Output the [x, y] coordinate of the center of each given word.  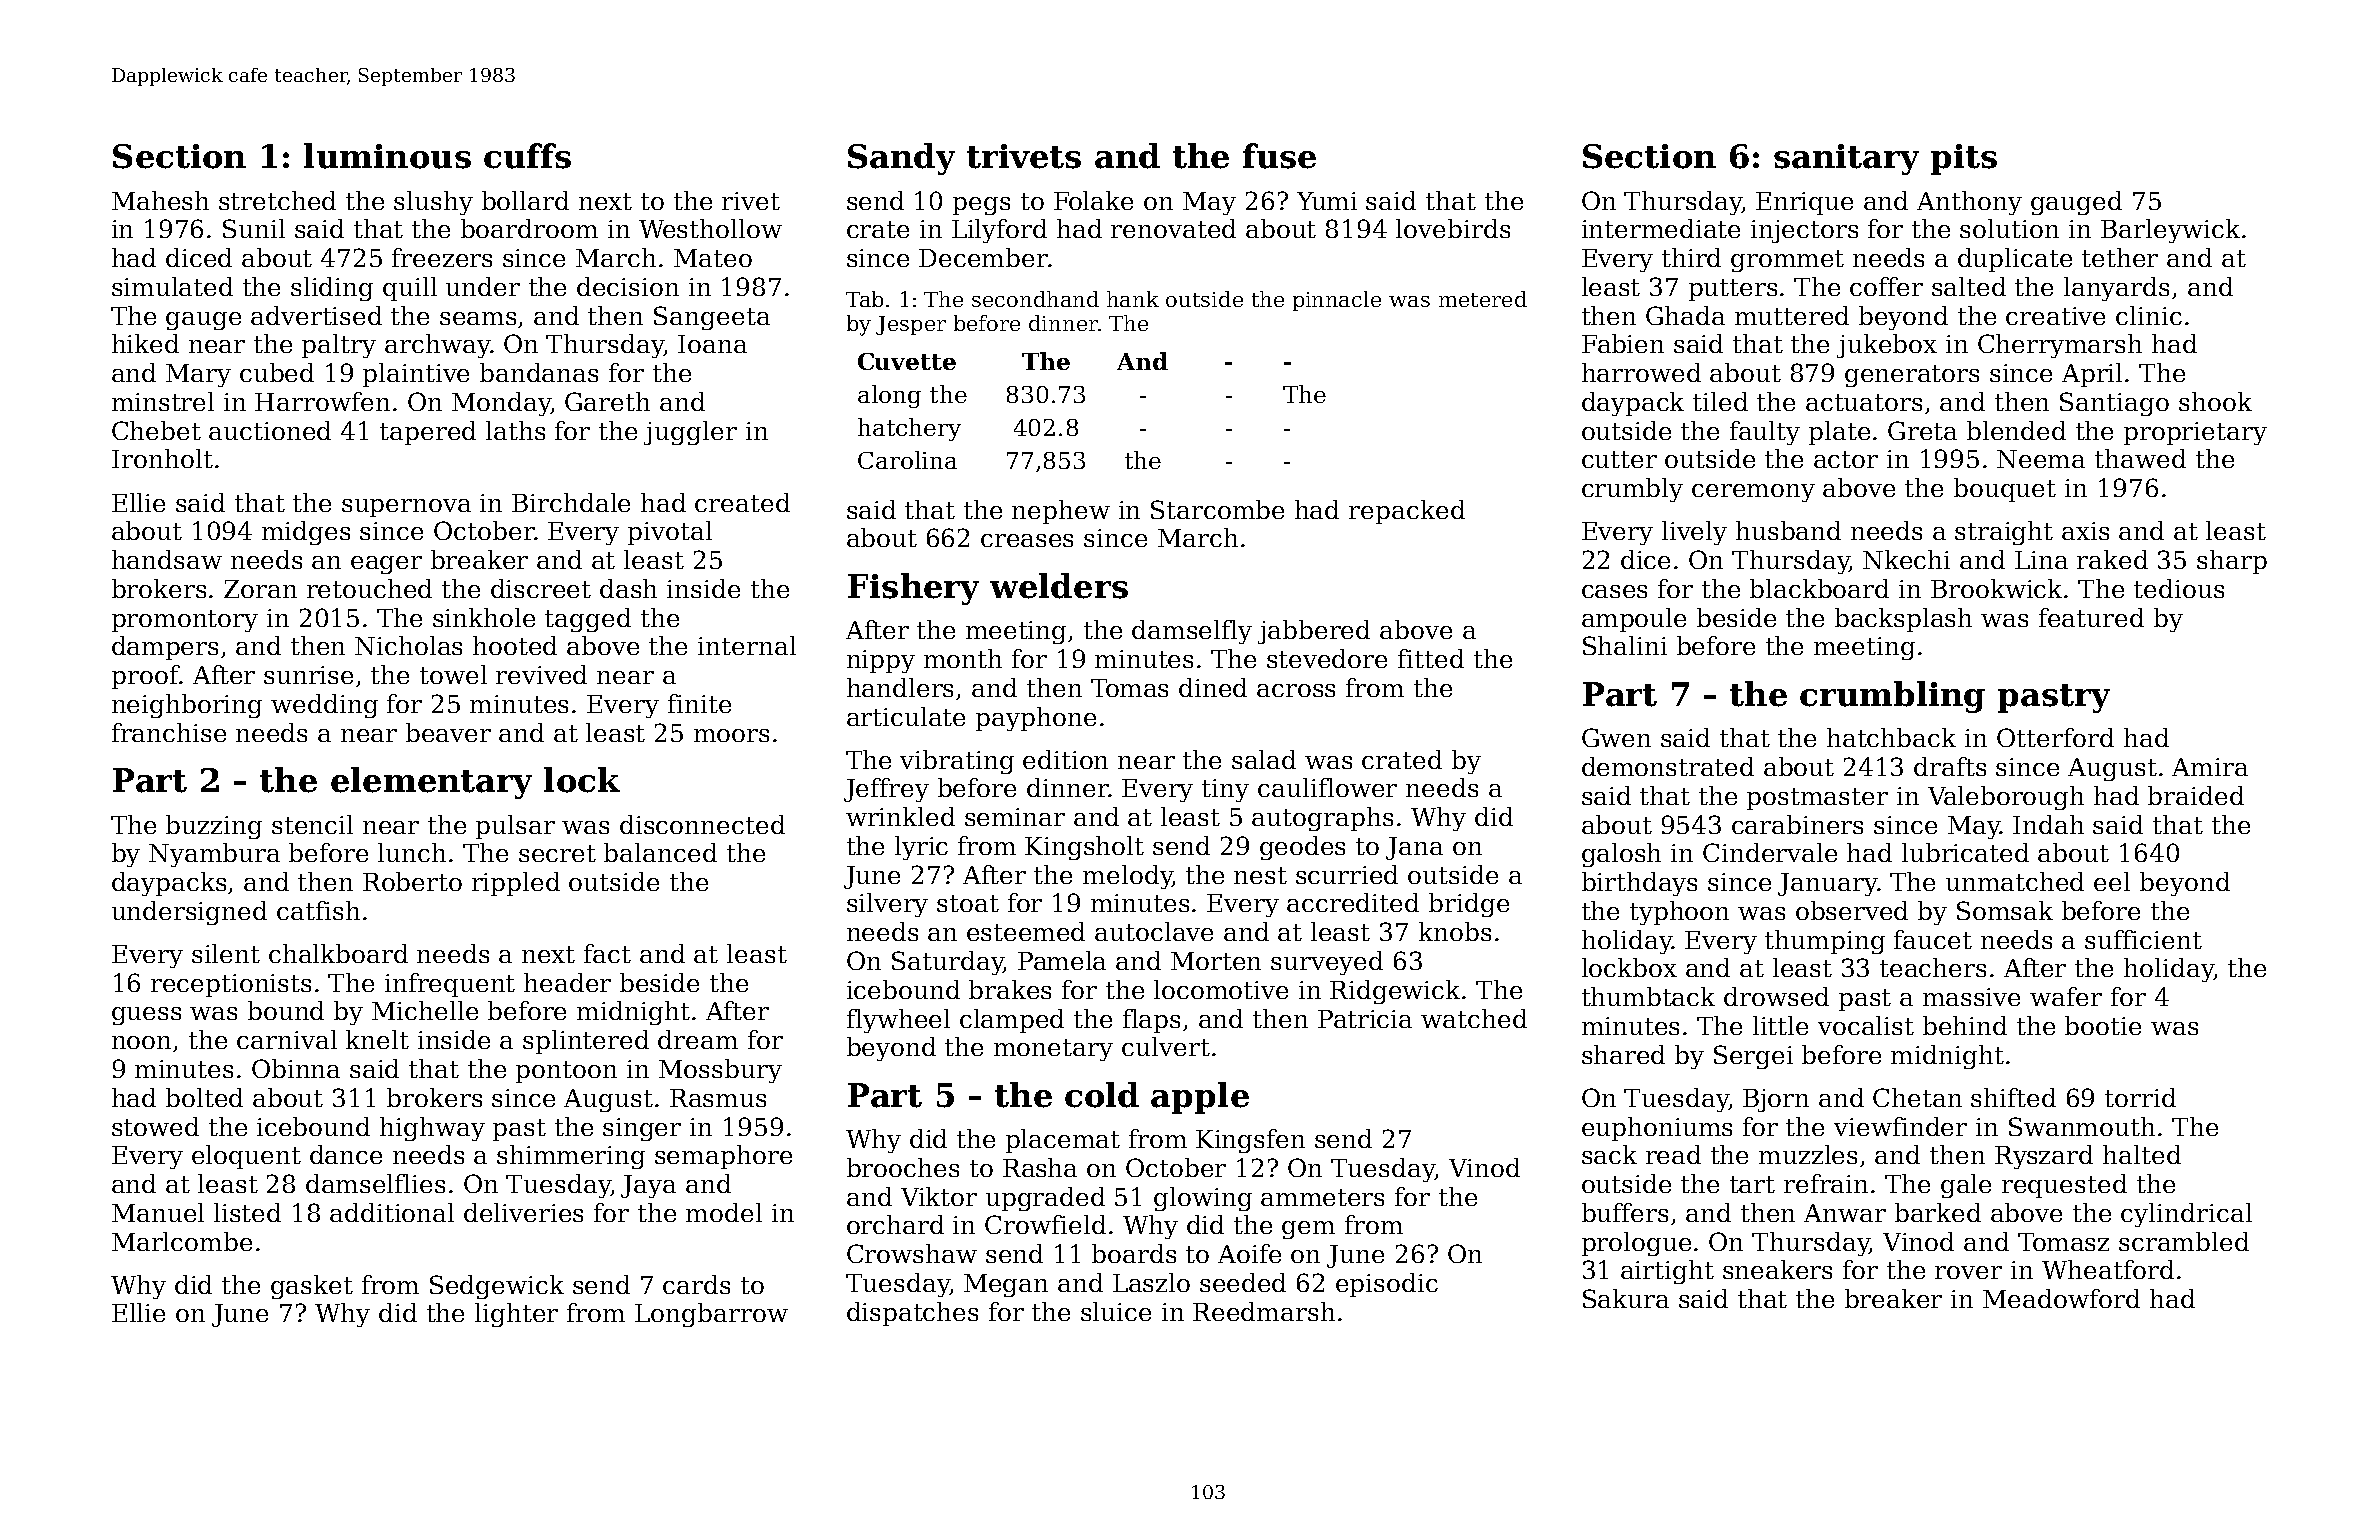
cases [1614, 591]
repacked [1407, 512]
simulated [172, 286]
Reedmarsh [1264, 1311]
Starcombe [1217, 509]
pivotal [670, 533]
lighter [516, 1315]
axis [2085, 531]
